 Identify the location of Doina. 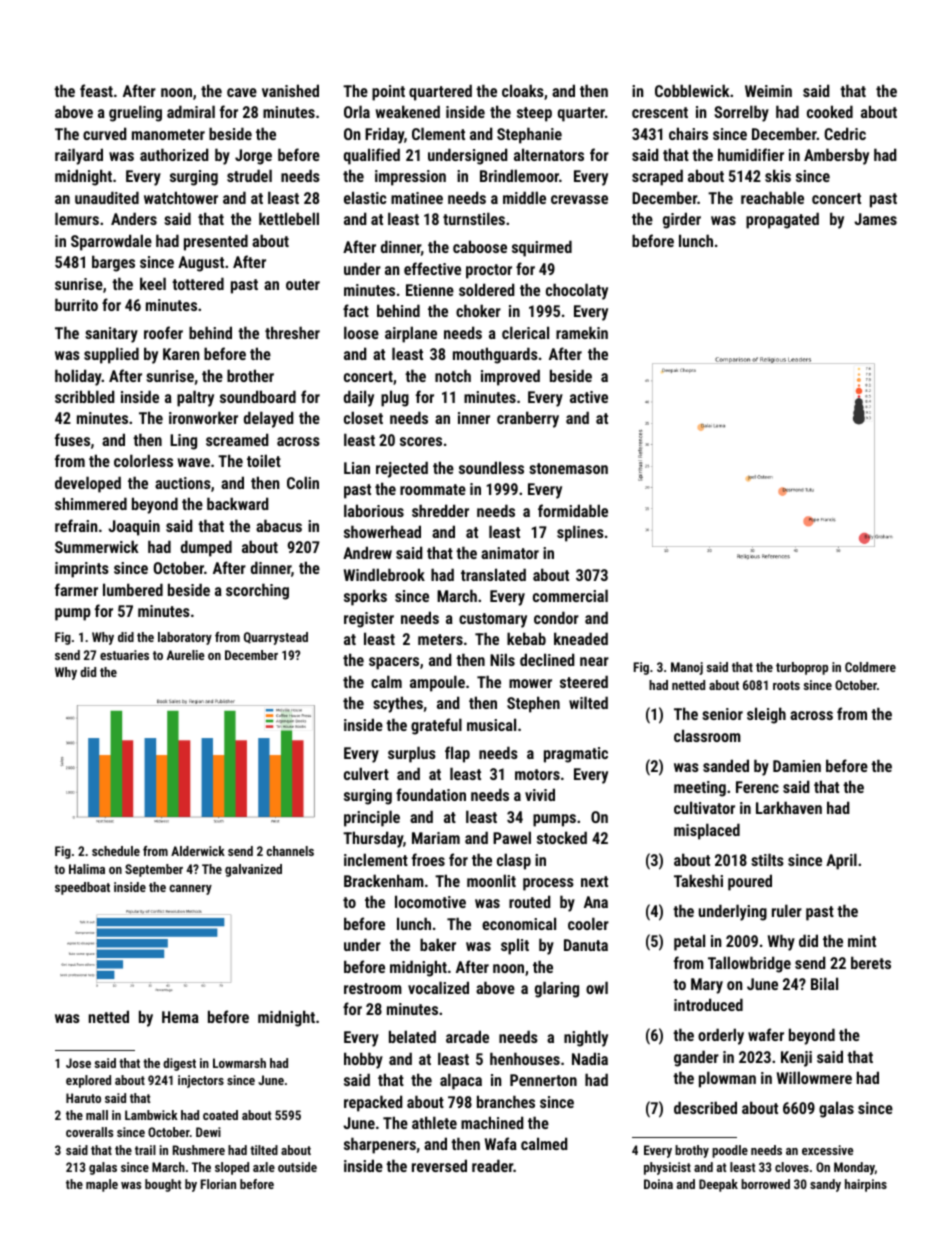
(658, 1184).
